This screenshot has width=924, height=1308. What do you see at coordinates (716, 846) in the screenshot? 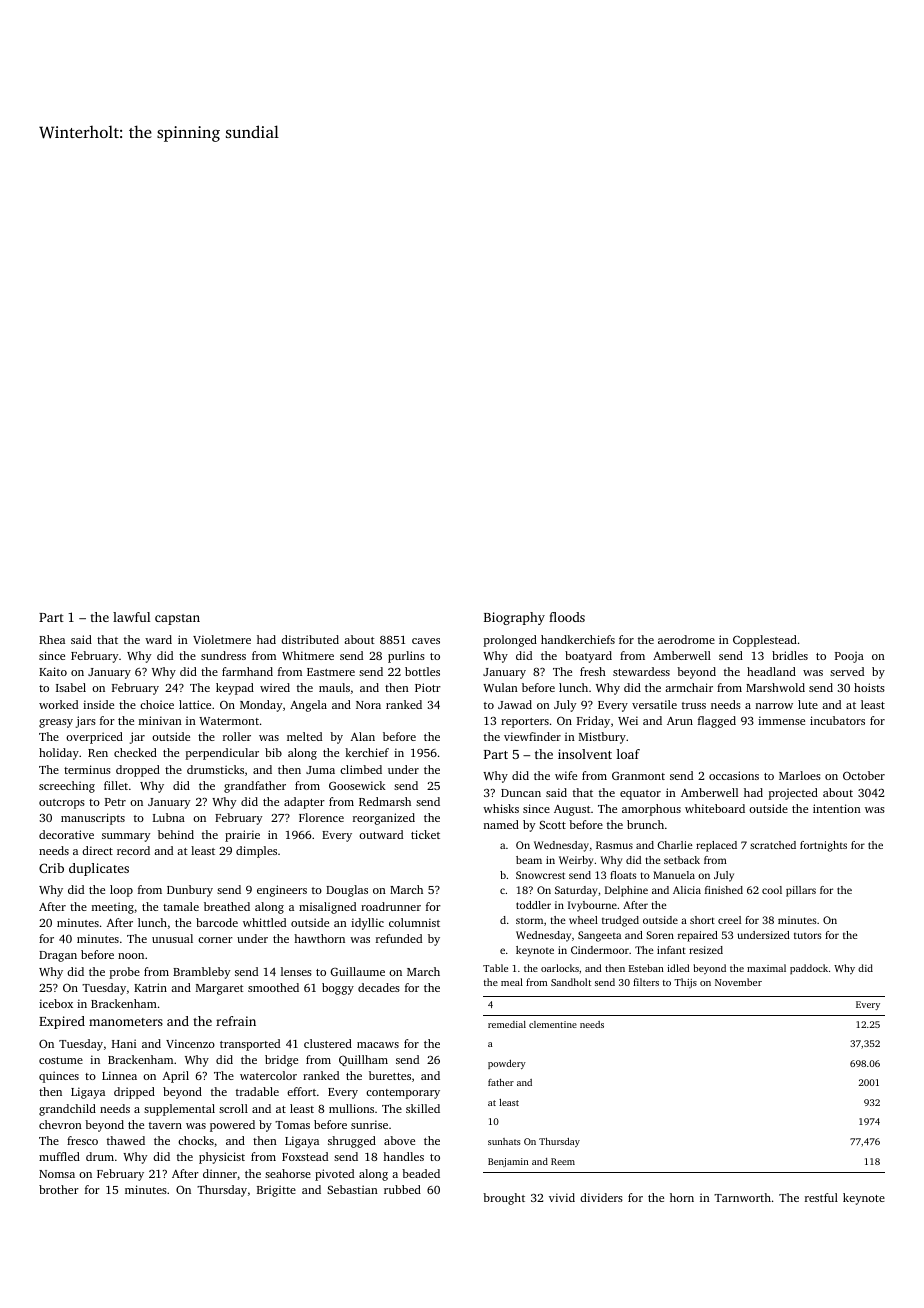
I see `replaced` at bounding box center [716, 846].
